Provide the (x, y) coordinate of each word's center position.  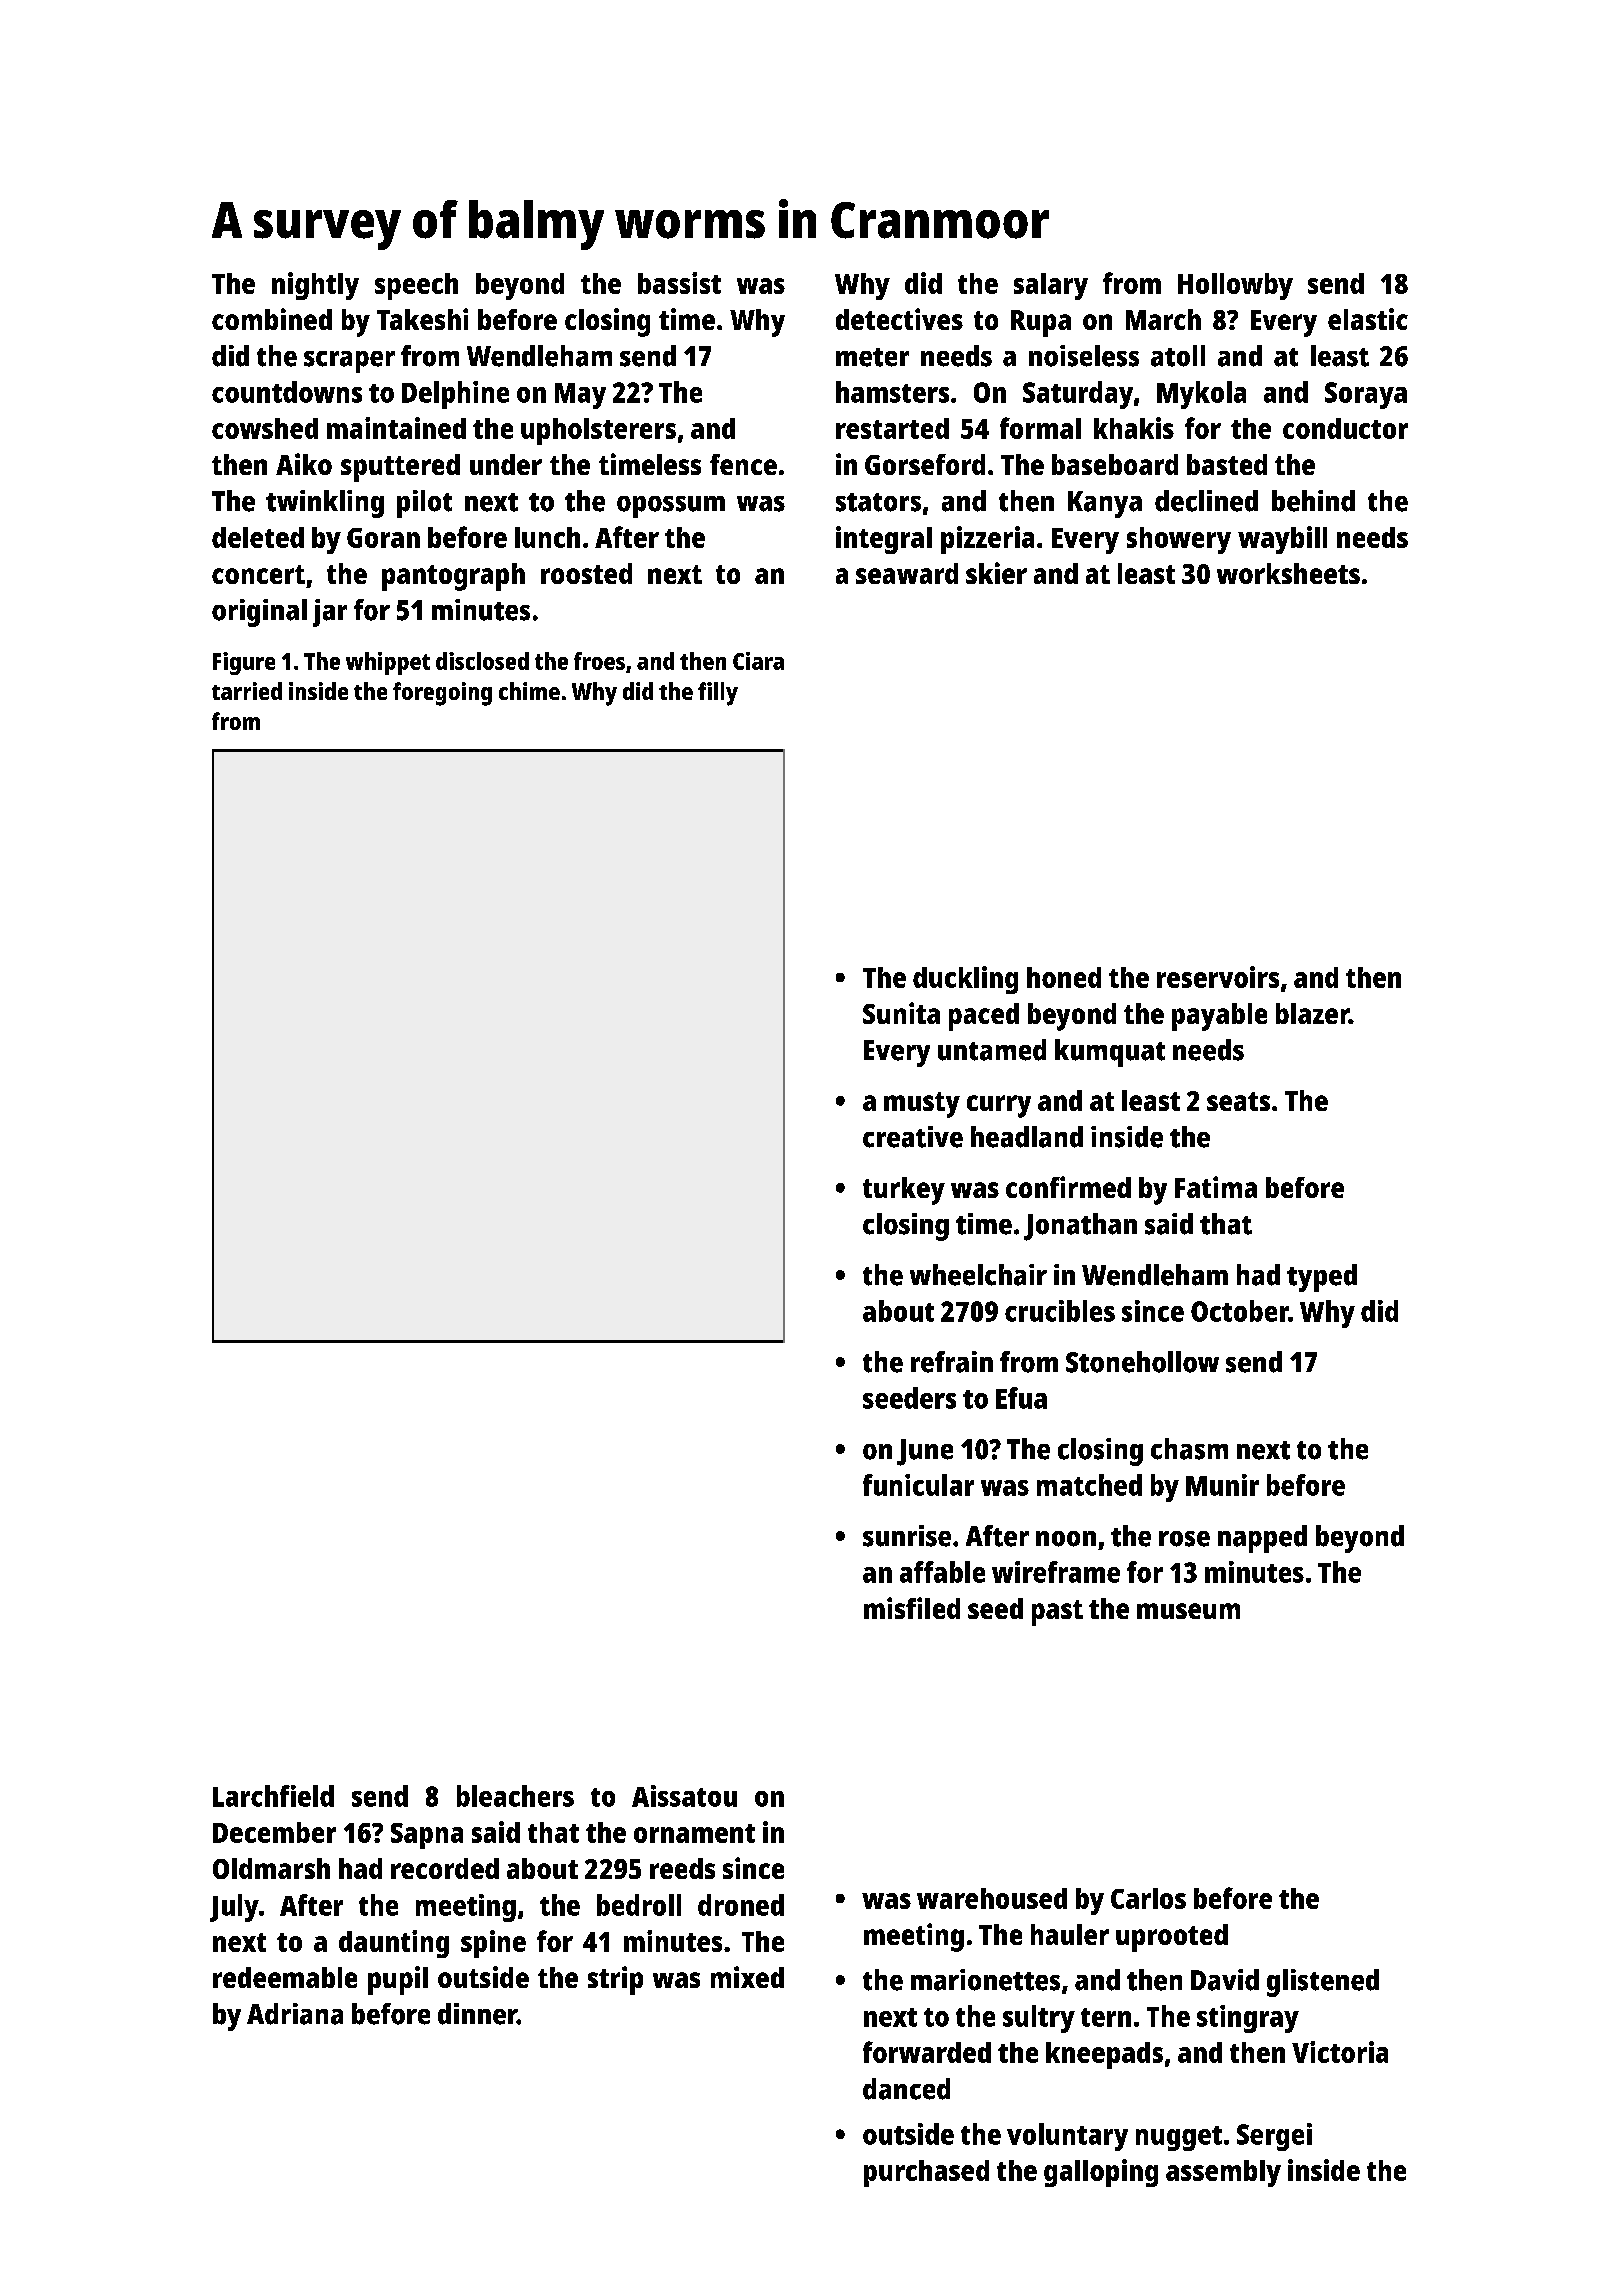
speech (416, 286)
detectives (899, 319)
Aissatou (684, 1796)
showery (1179, 540)
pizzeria (987, 540)
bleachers (515, 1796)
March (1163, 319)
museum (1188, 1611)
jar (330, 613)
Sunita (901, 1013)
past (1057, 1613)
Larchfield (273, 1796)
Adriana (295, 2014)
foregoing (442, 694)
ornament (694, 1833)
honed (1064, 977)
